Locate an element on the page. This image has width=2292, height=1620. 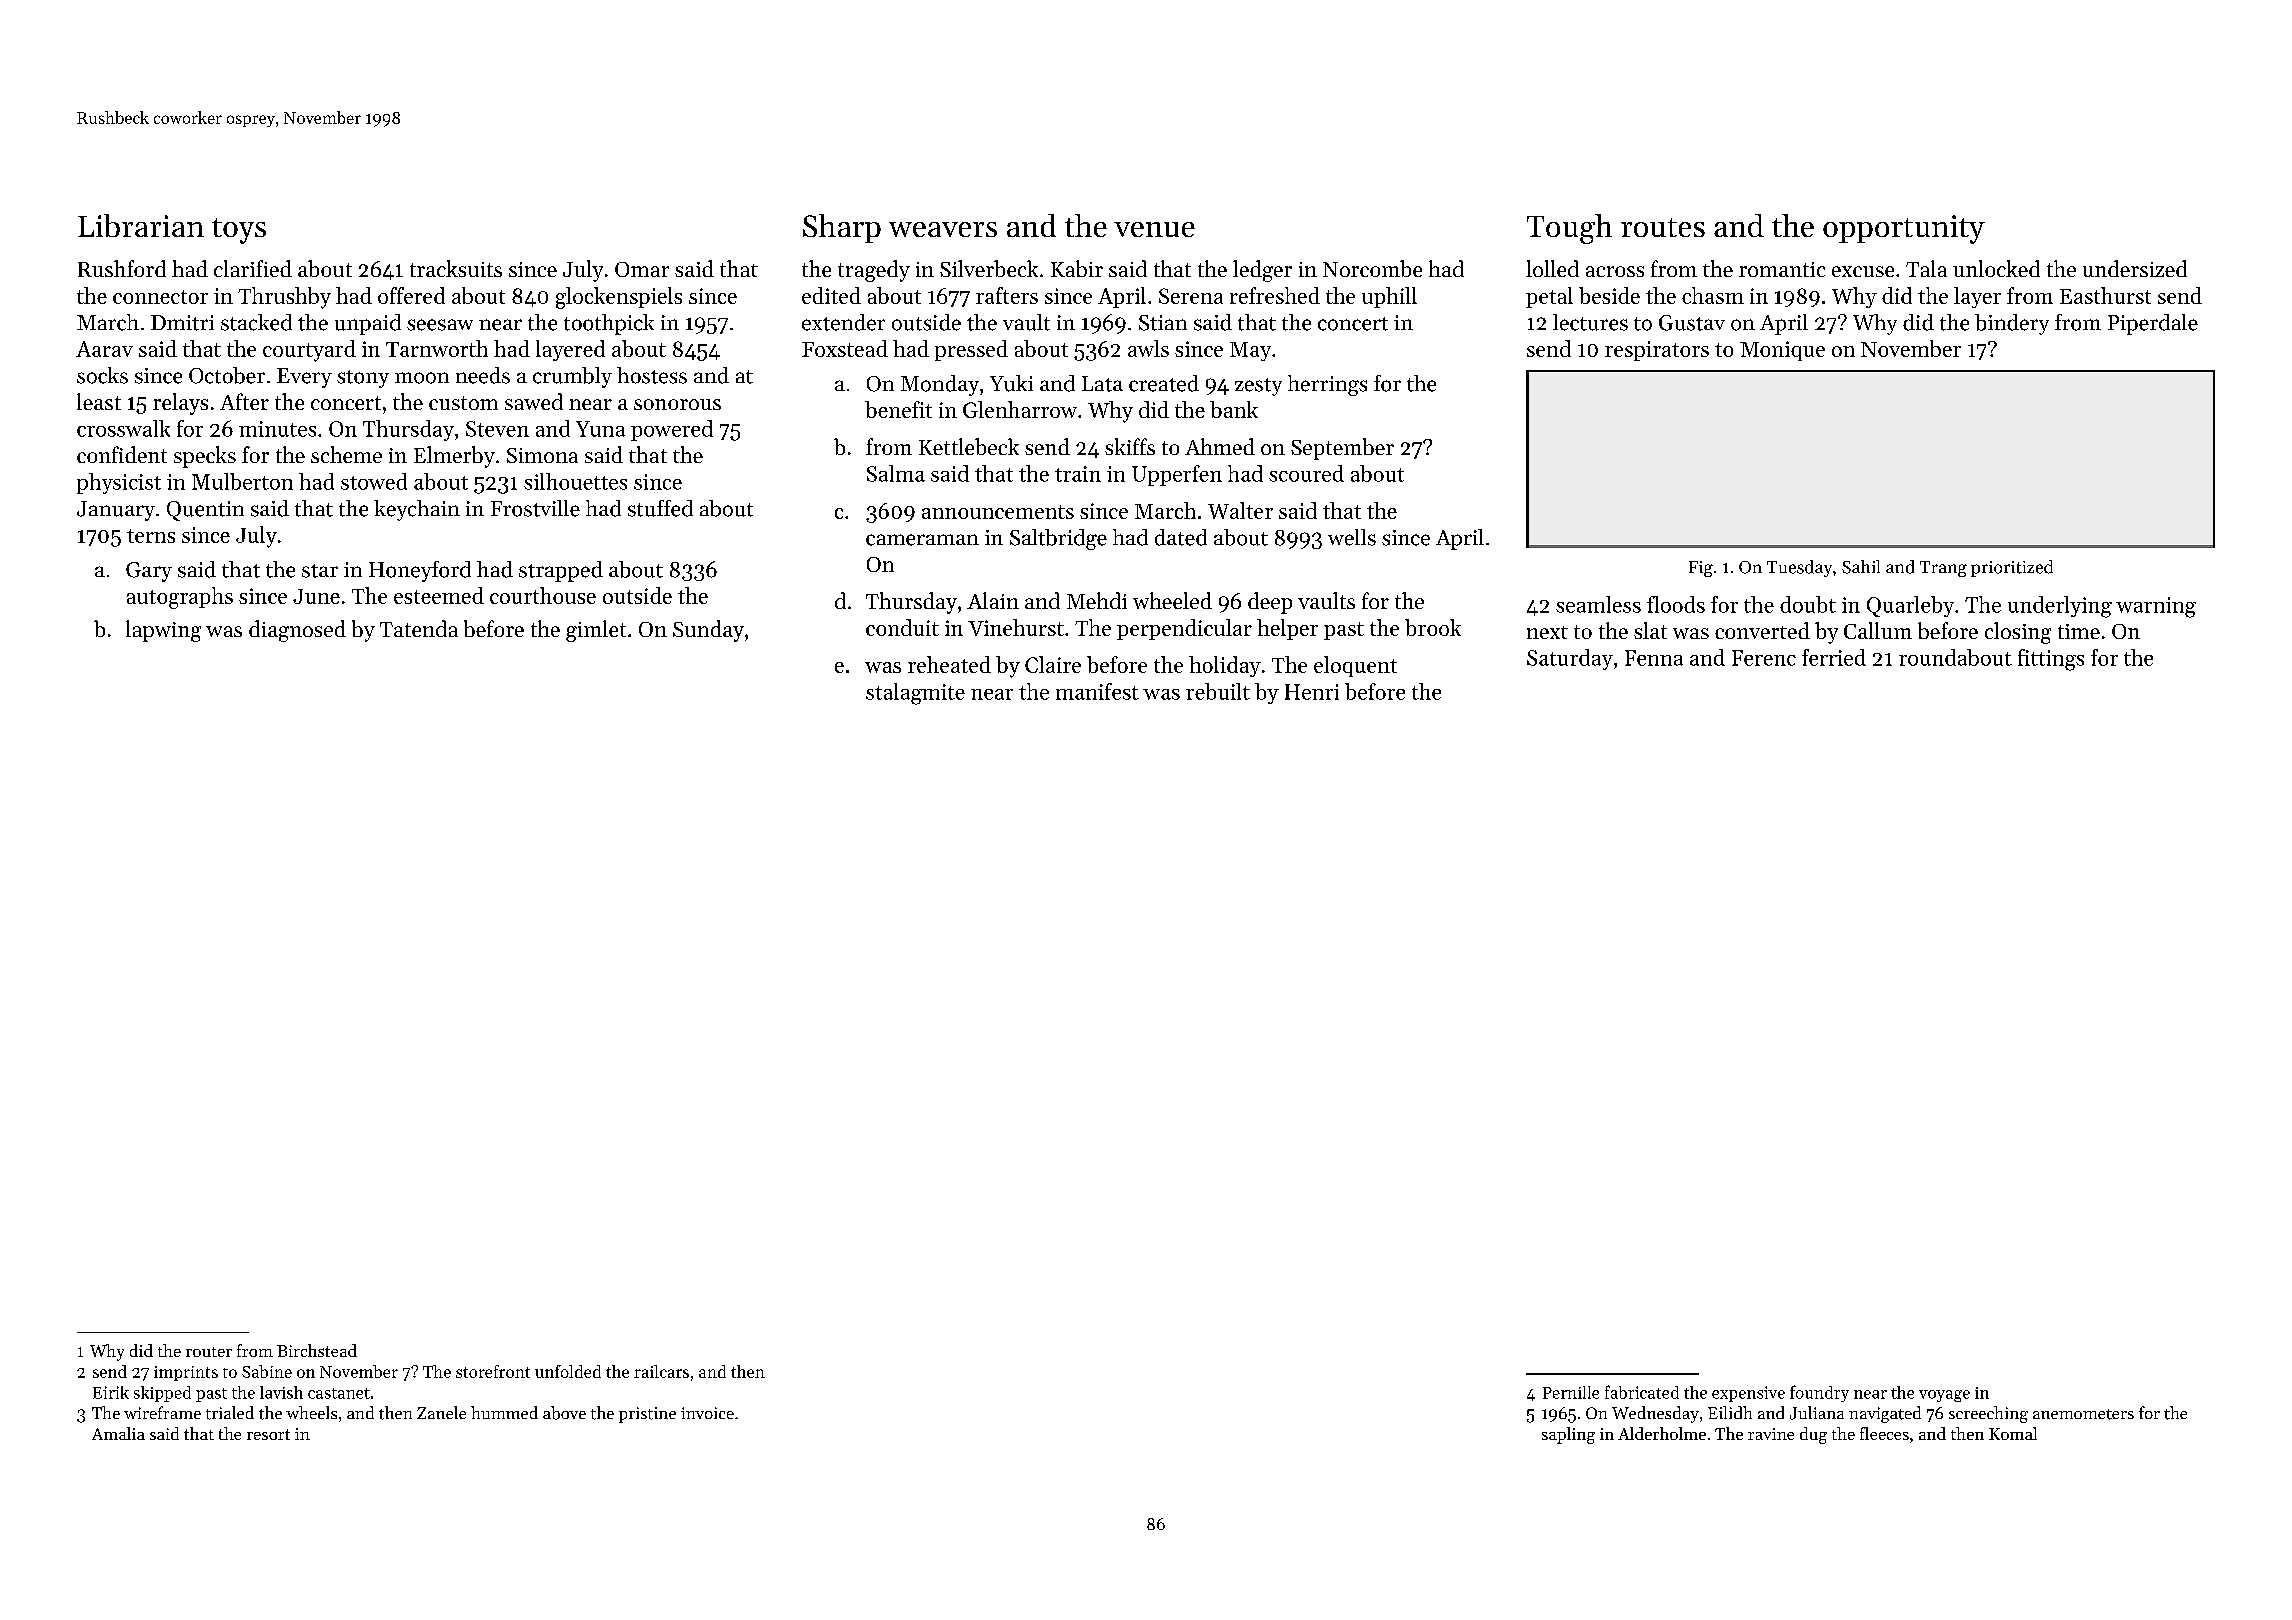
warning is located at coordinates (2156, 607).
